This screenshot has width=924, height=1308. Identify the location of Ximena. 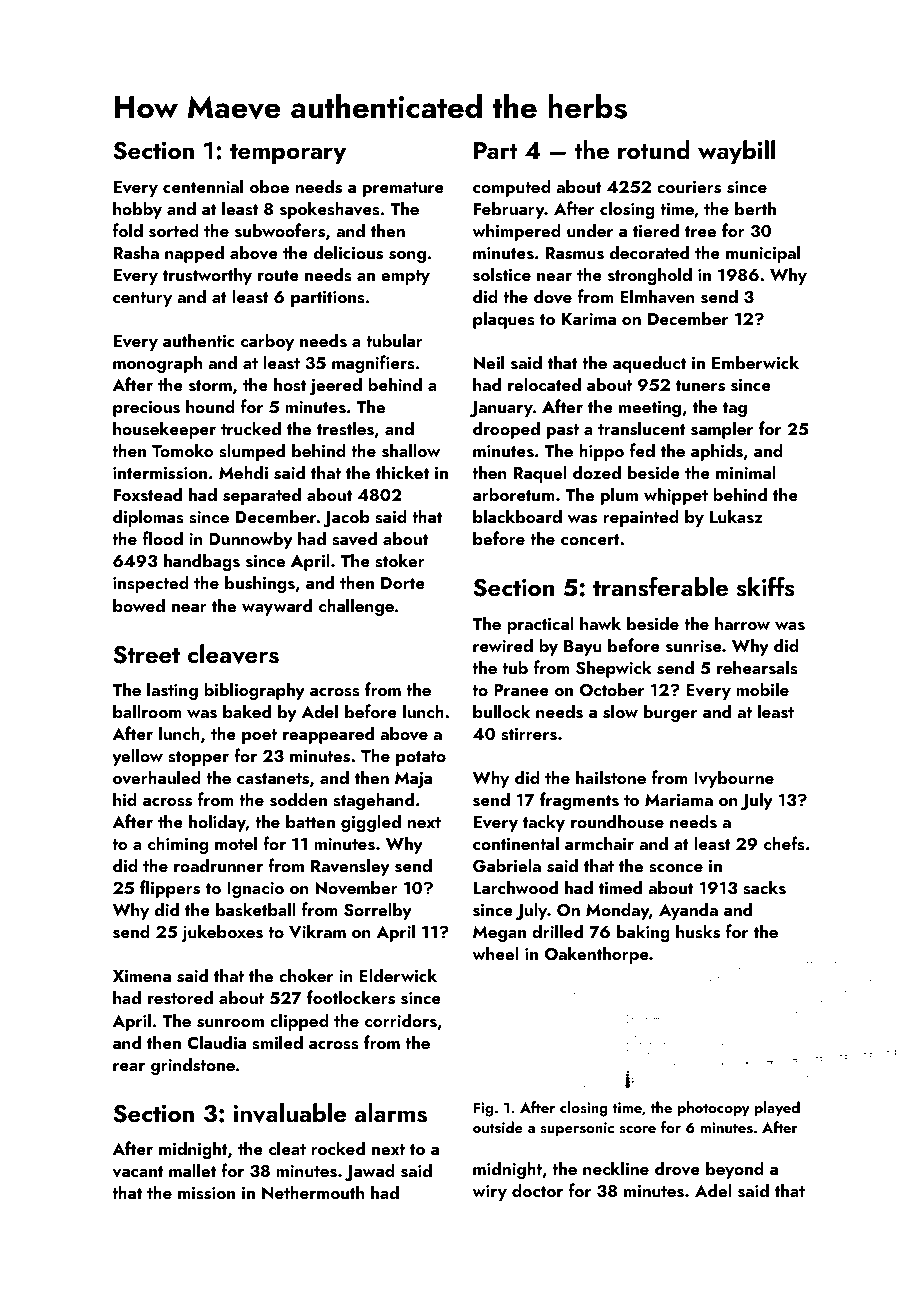
(142, 976).
